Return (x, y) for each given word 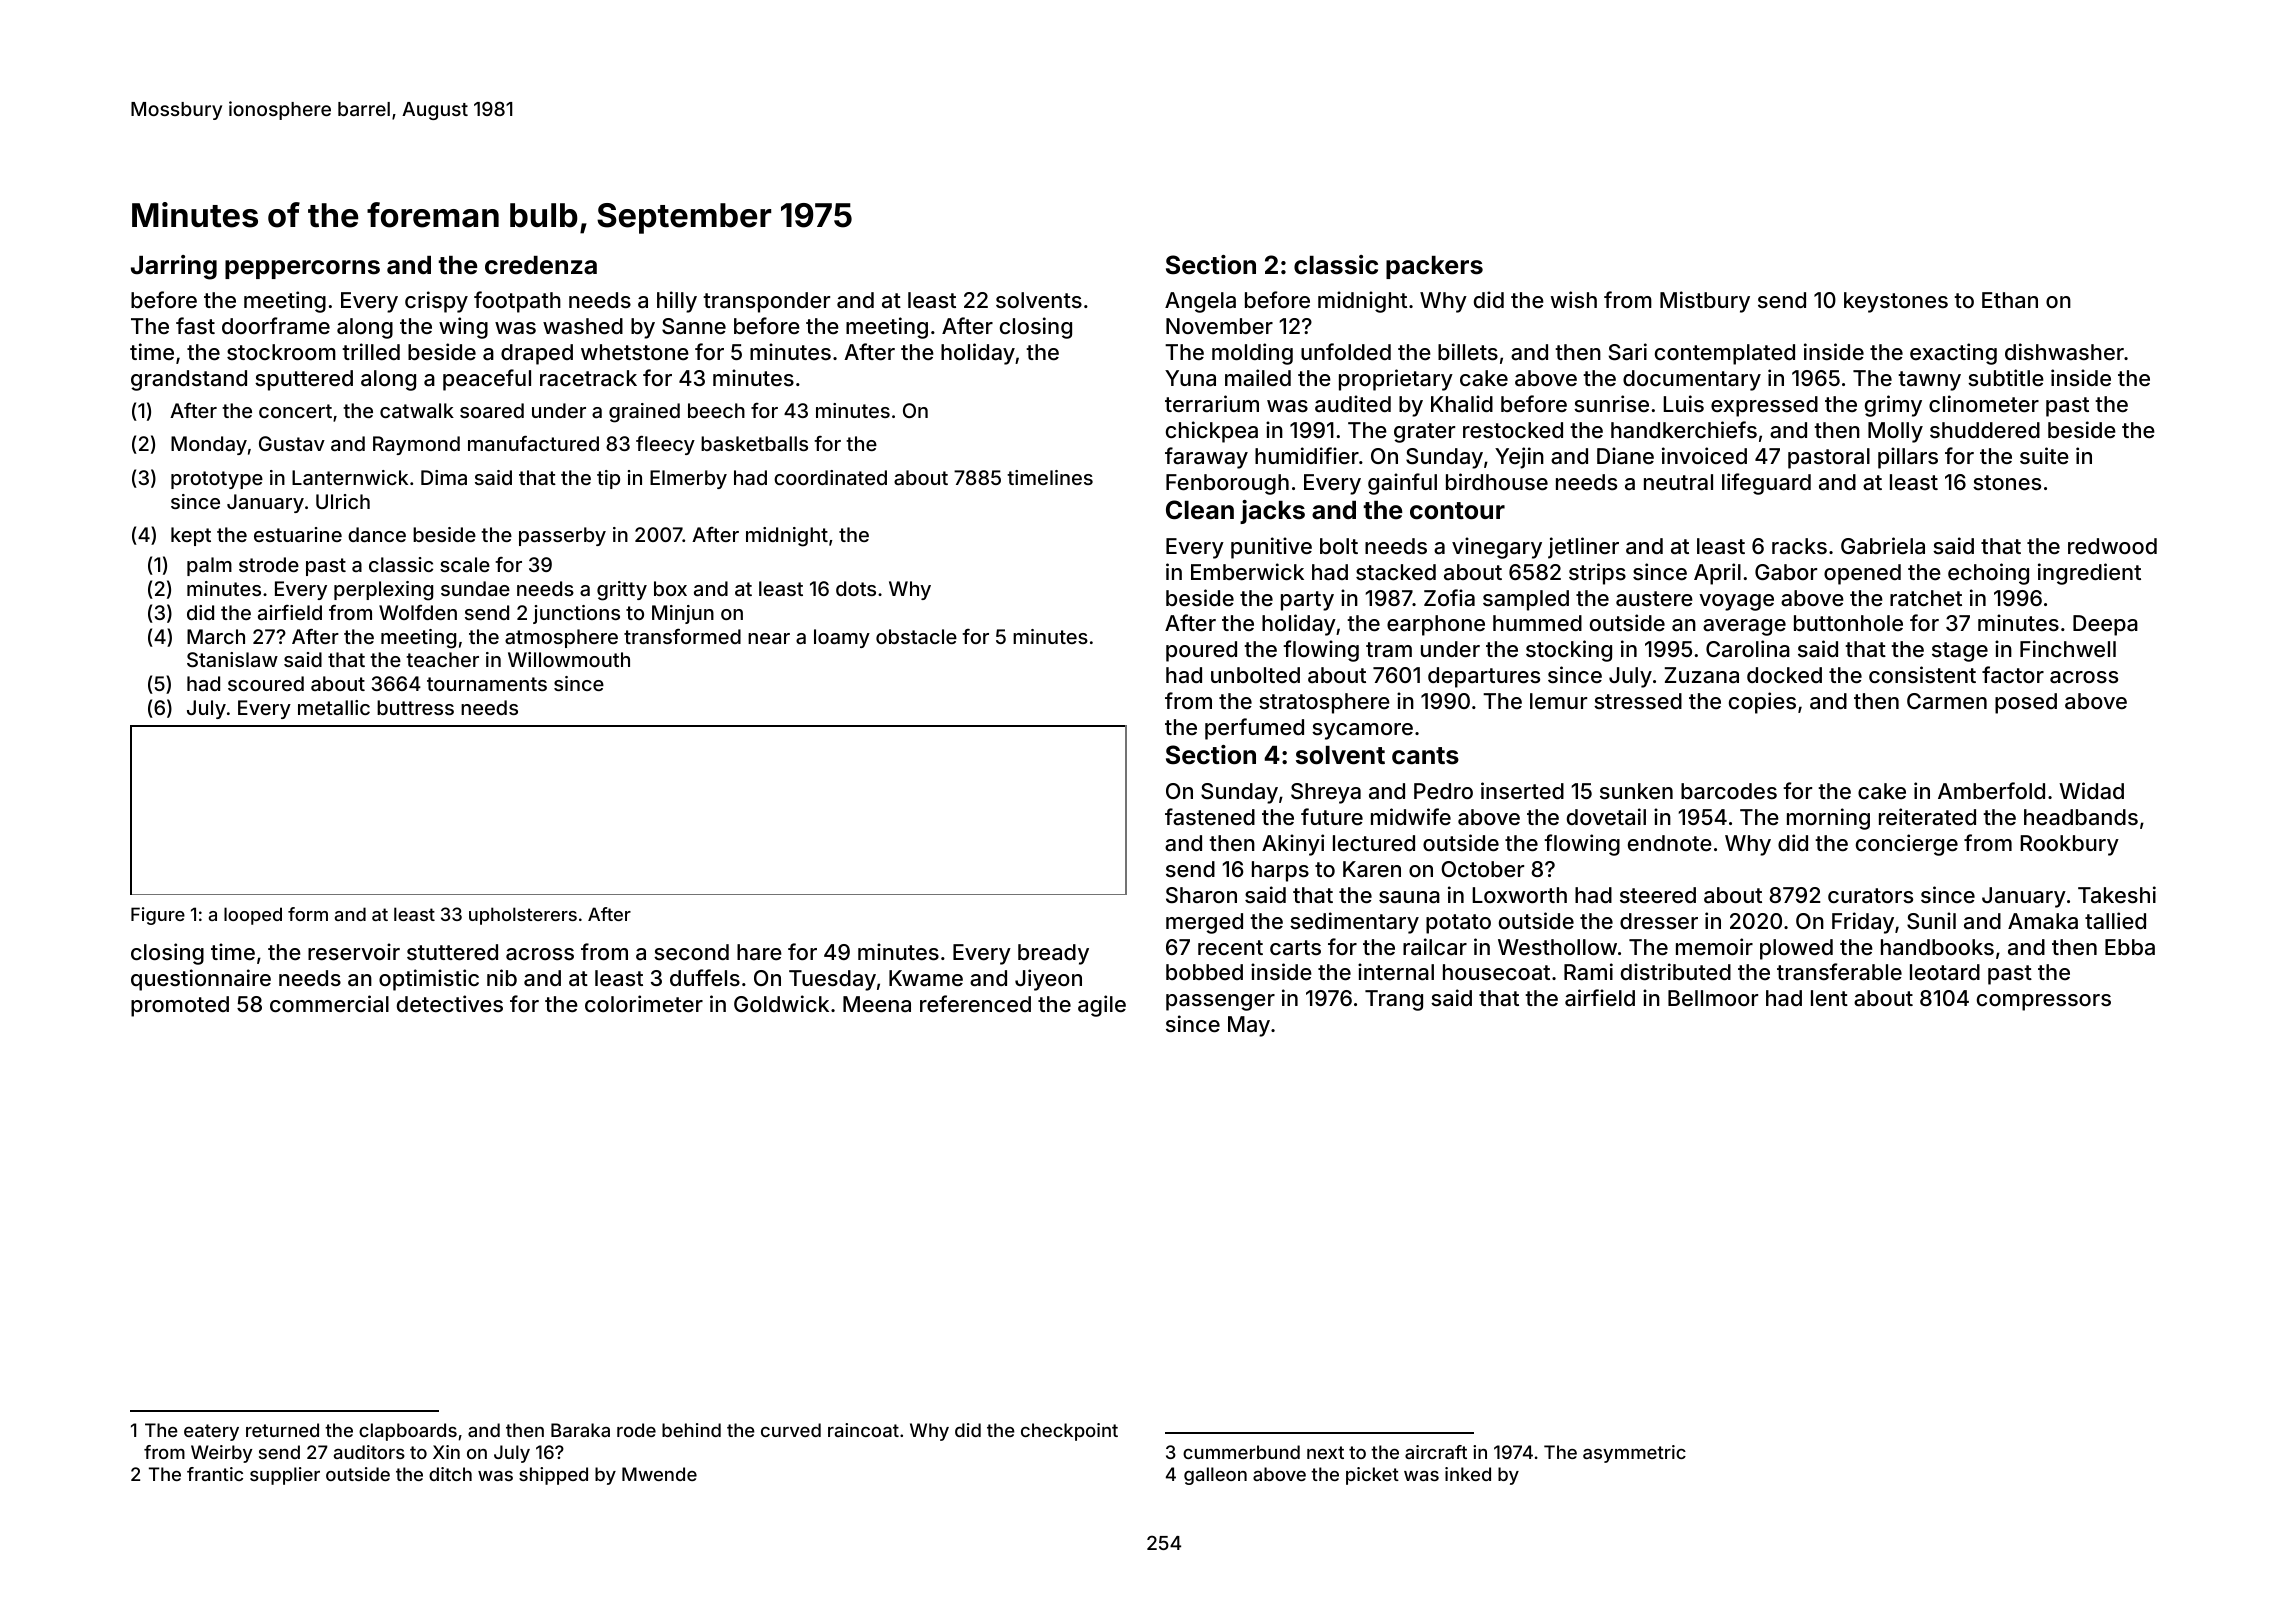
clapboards (408, 1432)
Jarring (174, 267)
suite (2044, 455)
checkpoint (1069, 1432)
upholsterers (523, 916)
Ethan (2010, 300)
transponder (766, 302)
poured (1201, 651)
